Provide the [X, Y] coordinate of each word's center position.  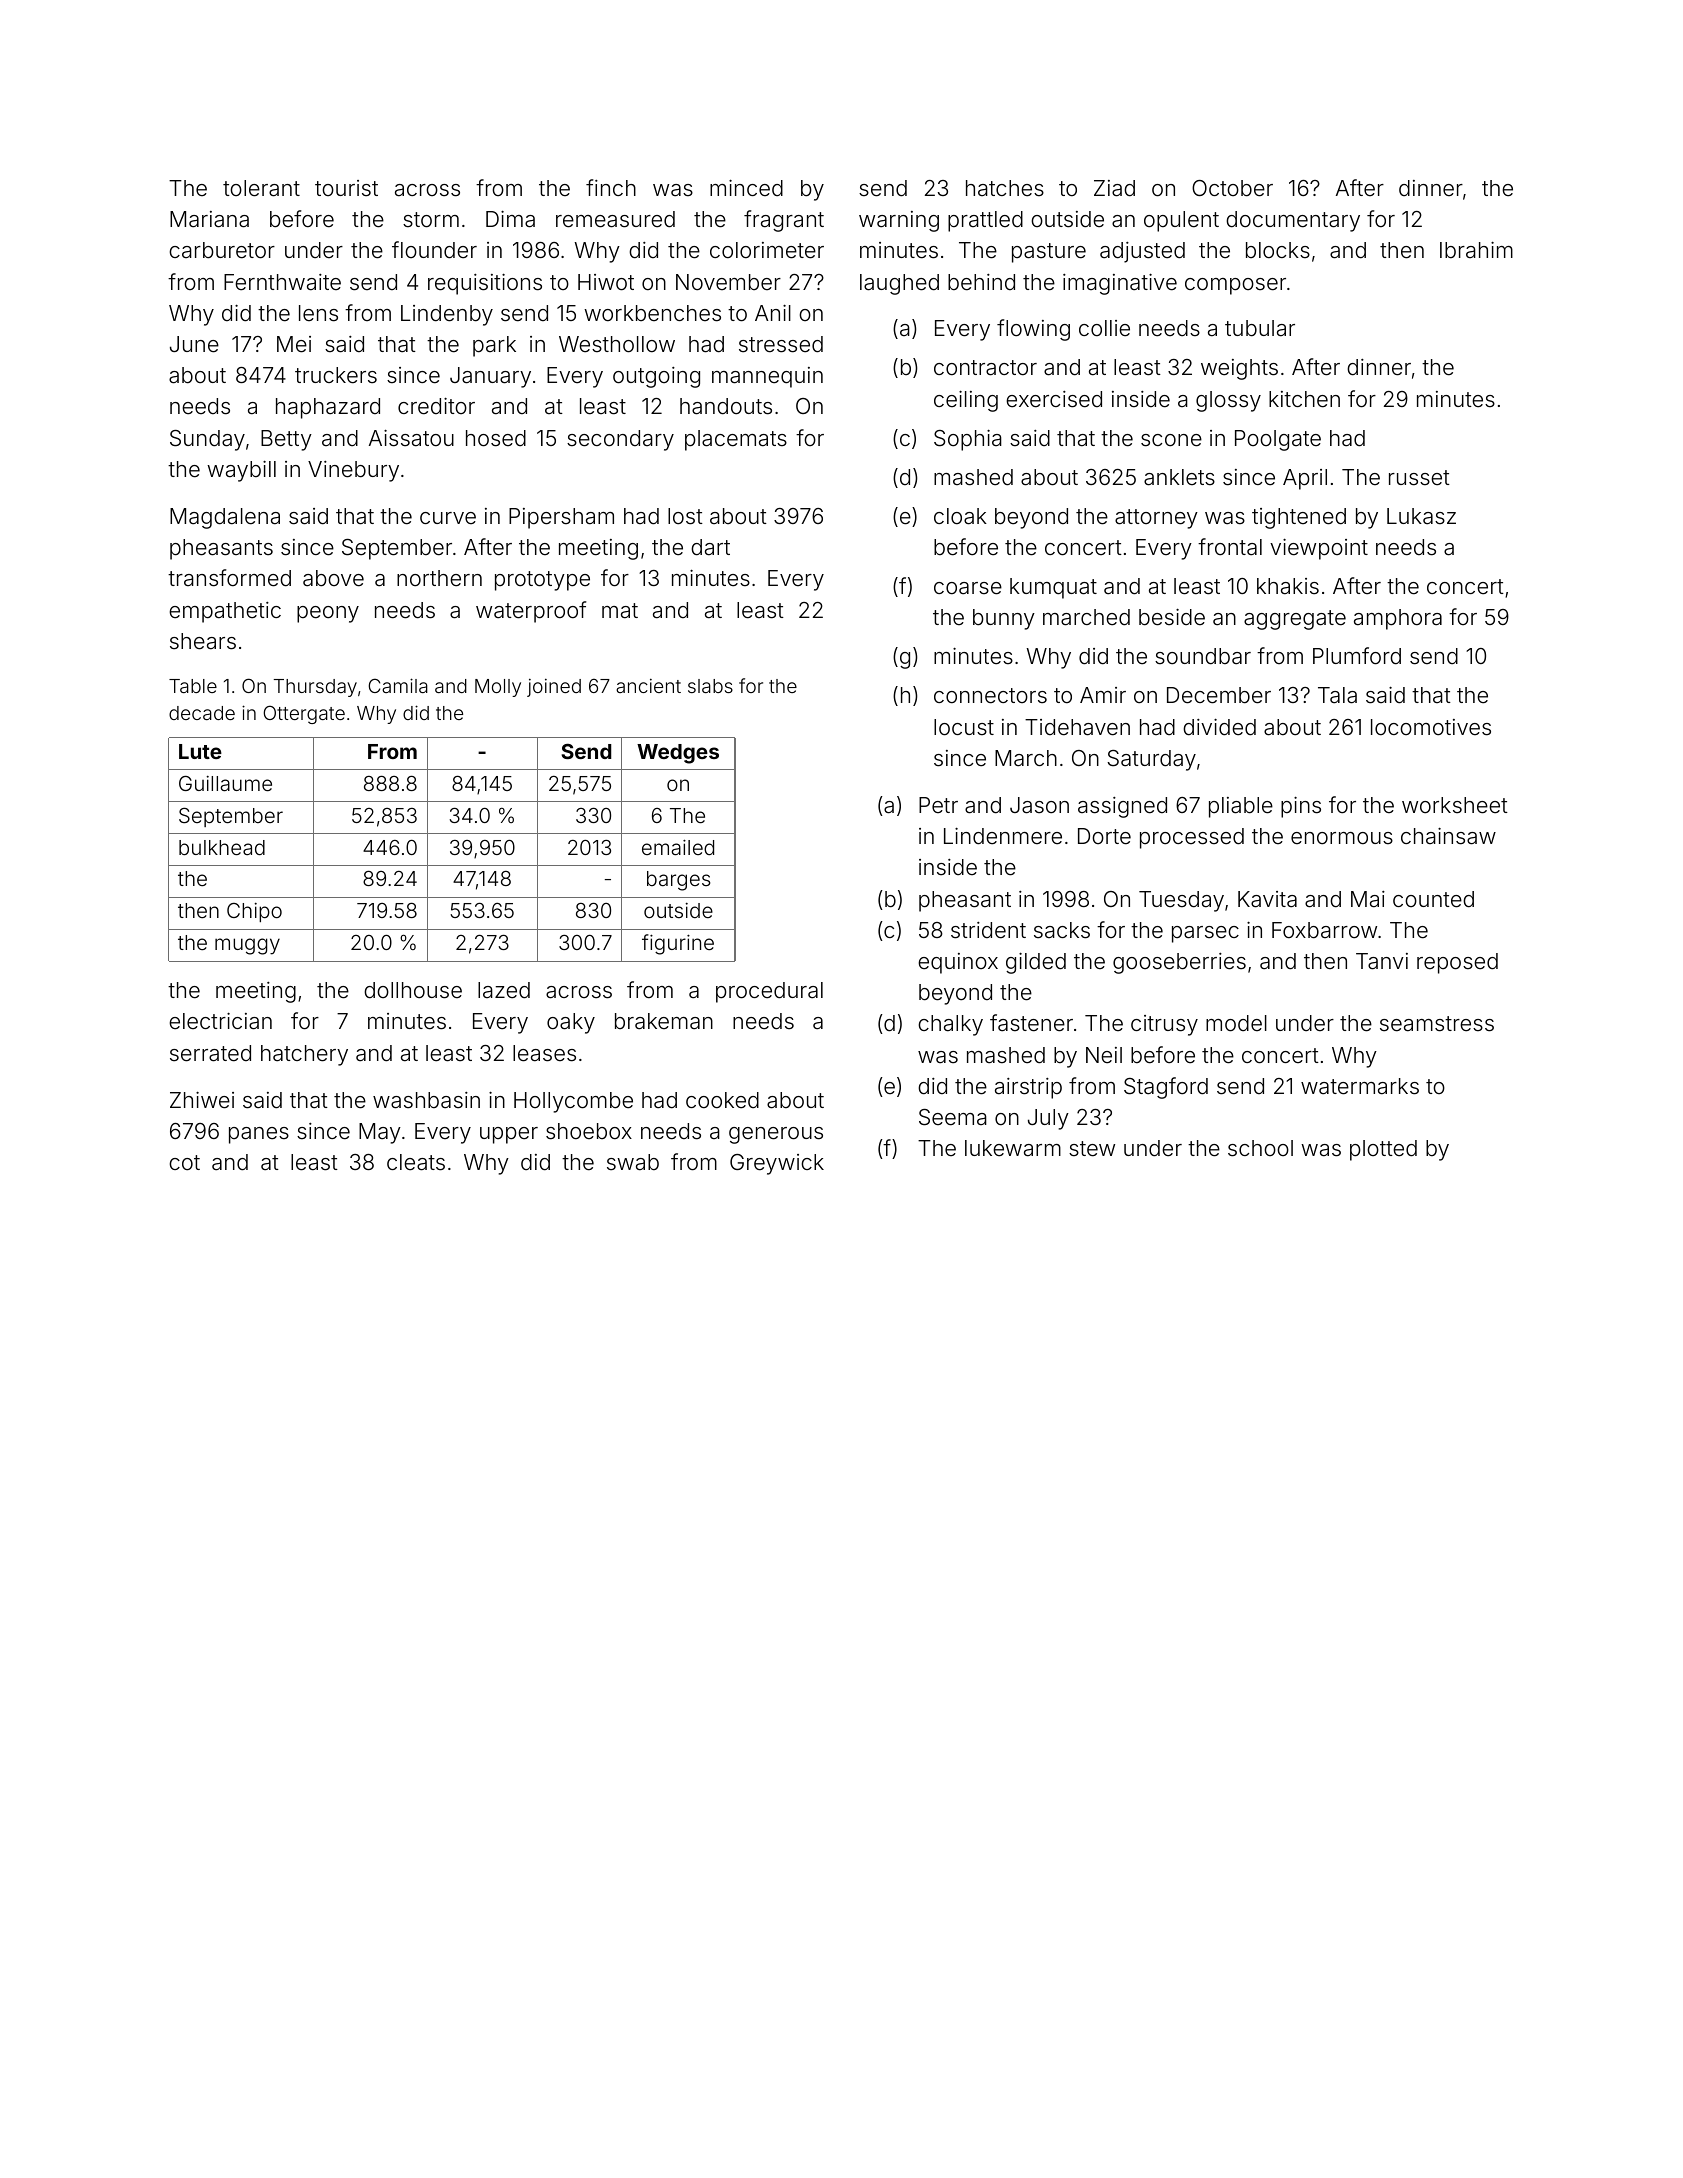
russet [1419, 478]
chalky [950, 1025]
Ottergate [304, 714]
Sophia [968, 440]
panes [259, 1135]
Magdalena [225, 518]
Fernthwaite [282, 282]
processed [1192, 838]
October [1232, 188]
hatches [1005, 188]
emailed [678, 847]
